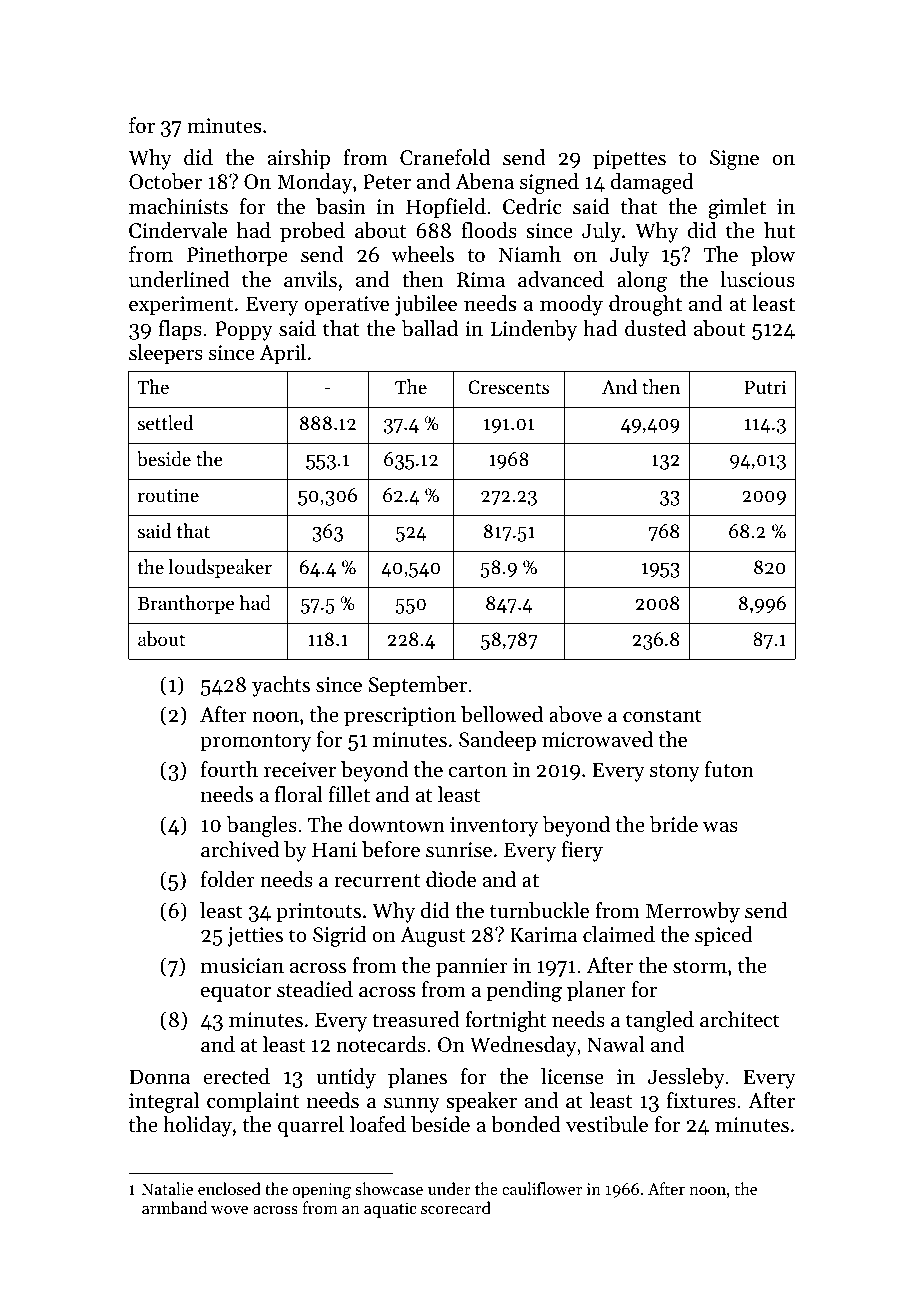  I want to click on Natalie, so click(167, 1188).
